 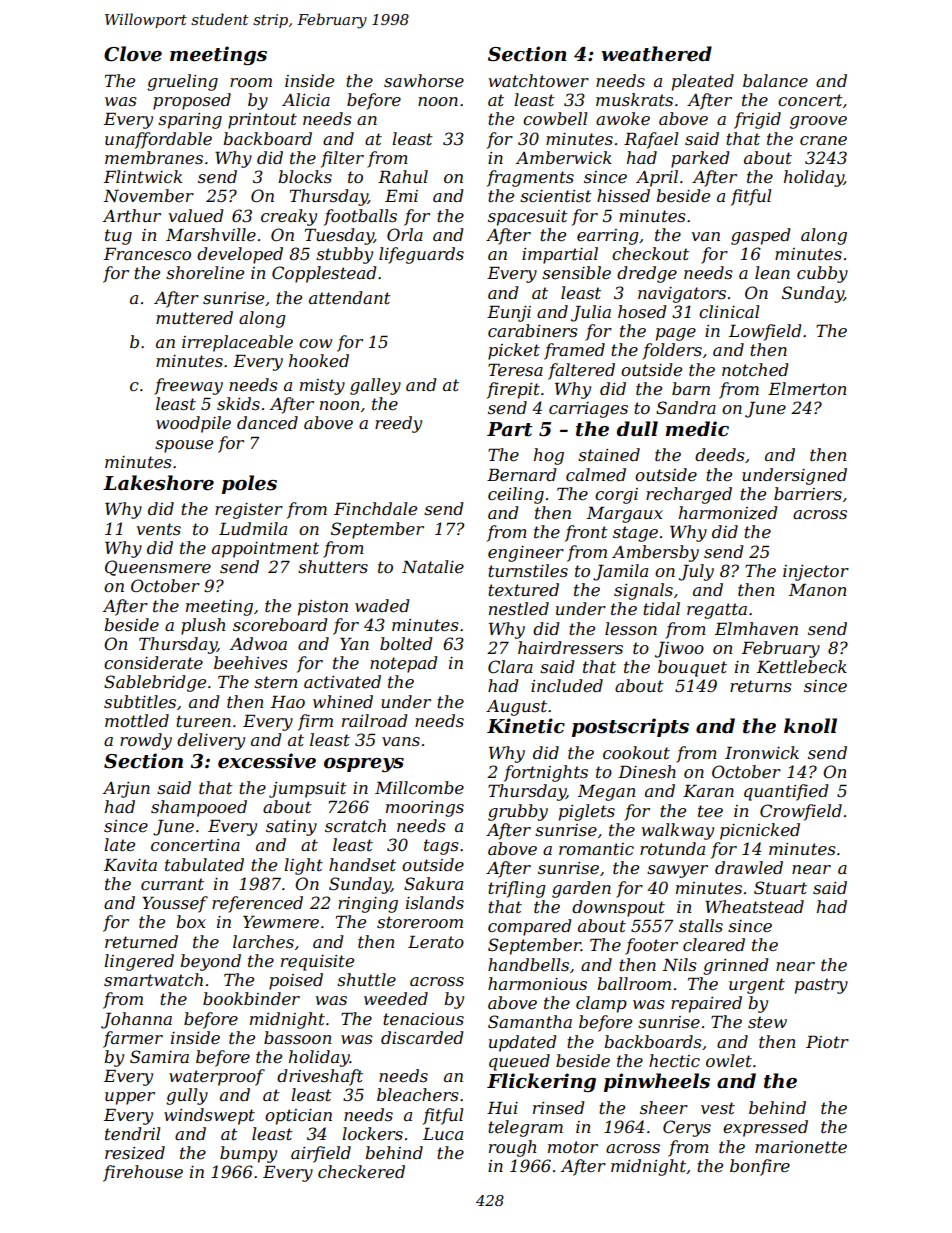 I want to click on Finchdale, so click(x=375, y=508).
